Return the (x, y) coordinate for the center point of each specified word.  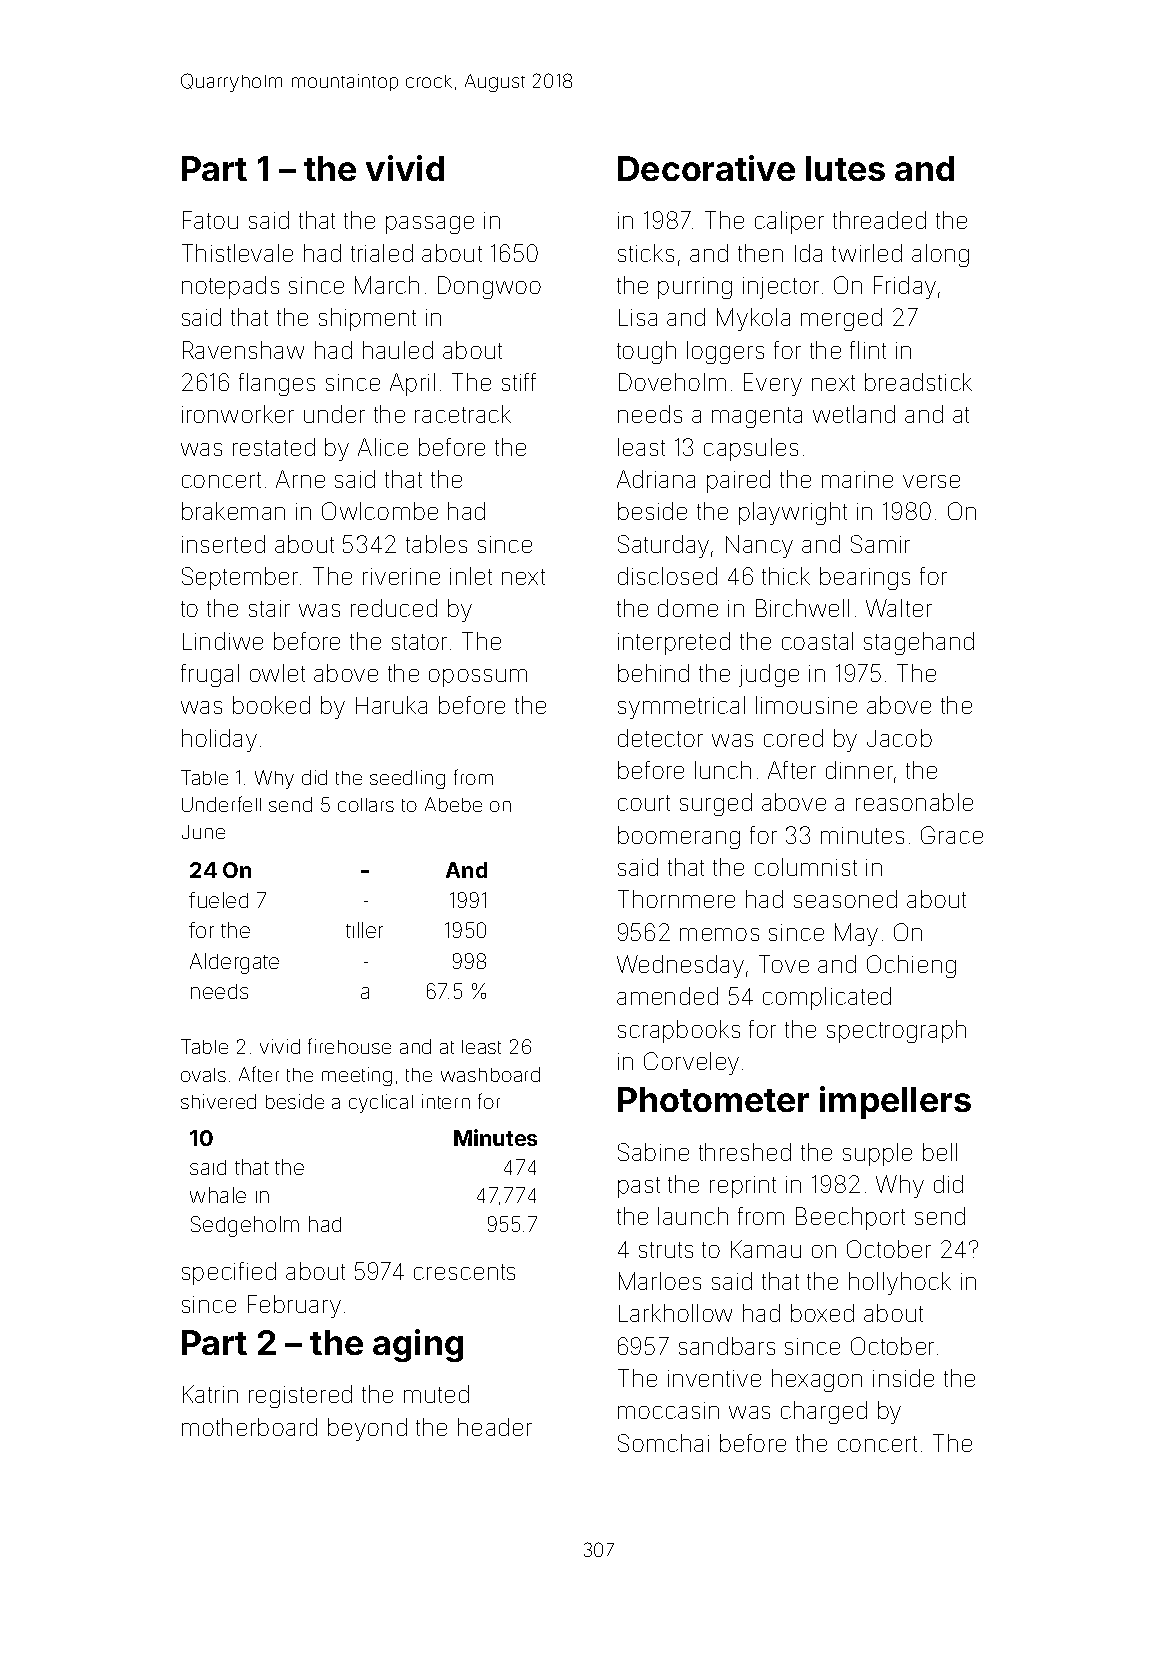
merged (841, 319)
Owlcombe (380, 511)
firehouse (349, 1046)
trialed (382, 253)
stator (419, 642)
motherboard (249, 1427)
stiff (519, 382)
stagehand (919, 643)
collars (366, 805)
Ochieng (911, 966)
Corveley (691, 1063)
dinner (859, 770)
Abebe (453, 804)
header (495, 1427)
